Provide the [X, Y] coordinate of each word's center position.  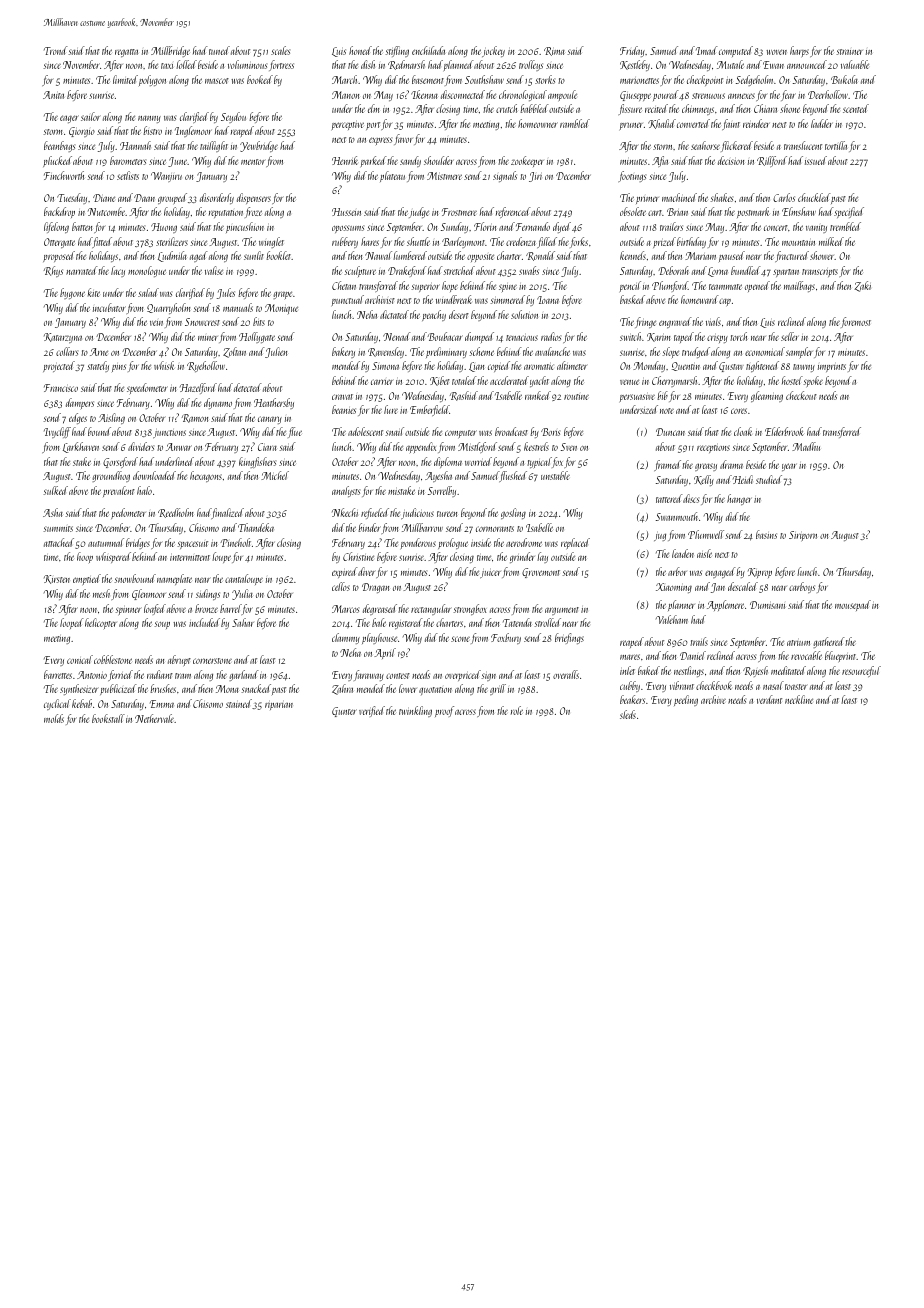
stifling [397, 51]
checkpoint [705, 80]
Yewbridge [259, 146]
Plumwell [706, 534]
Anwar [179, 447]
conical [80, 659]
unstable [555, 475]
